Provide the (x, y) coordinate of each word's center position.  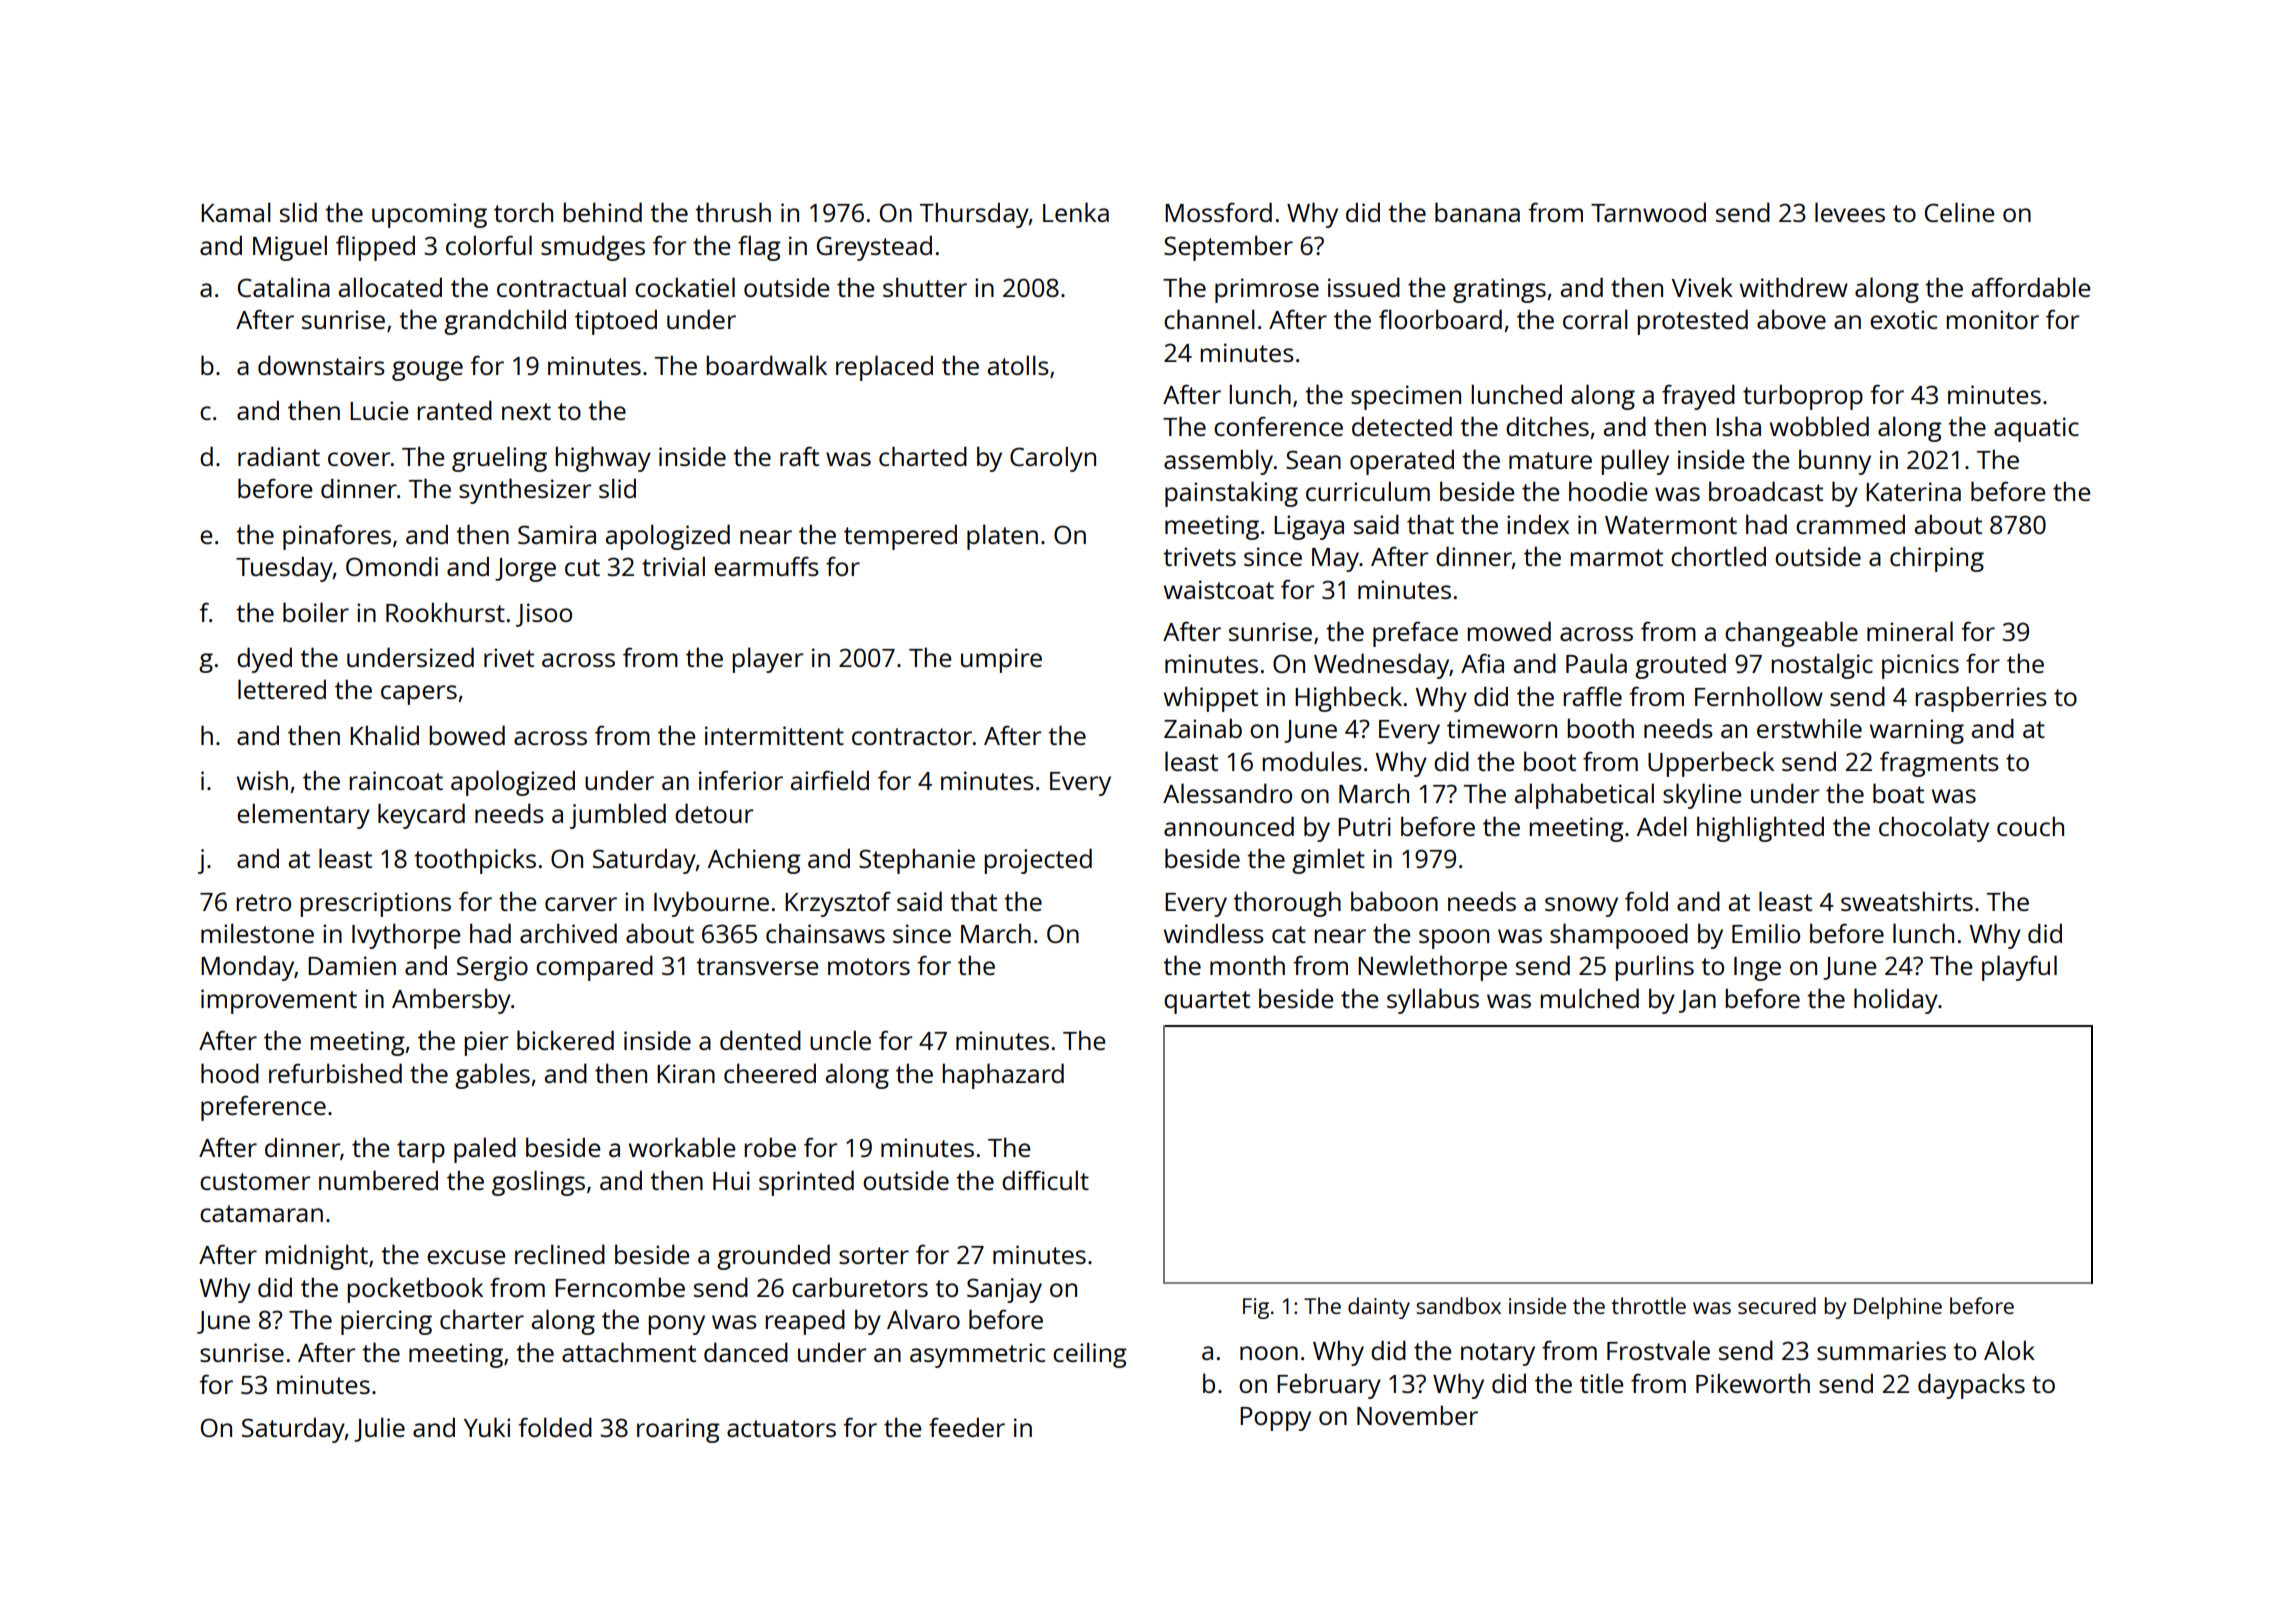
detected (1402, 426)
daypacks (1971, 1386)
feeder (967, 1427)
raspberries (1981, 699)
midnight (316, 1257)
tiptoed (616, 322)
